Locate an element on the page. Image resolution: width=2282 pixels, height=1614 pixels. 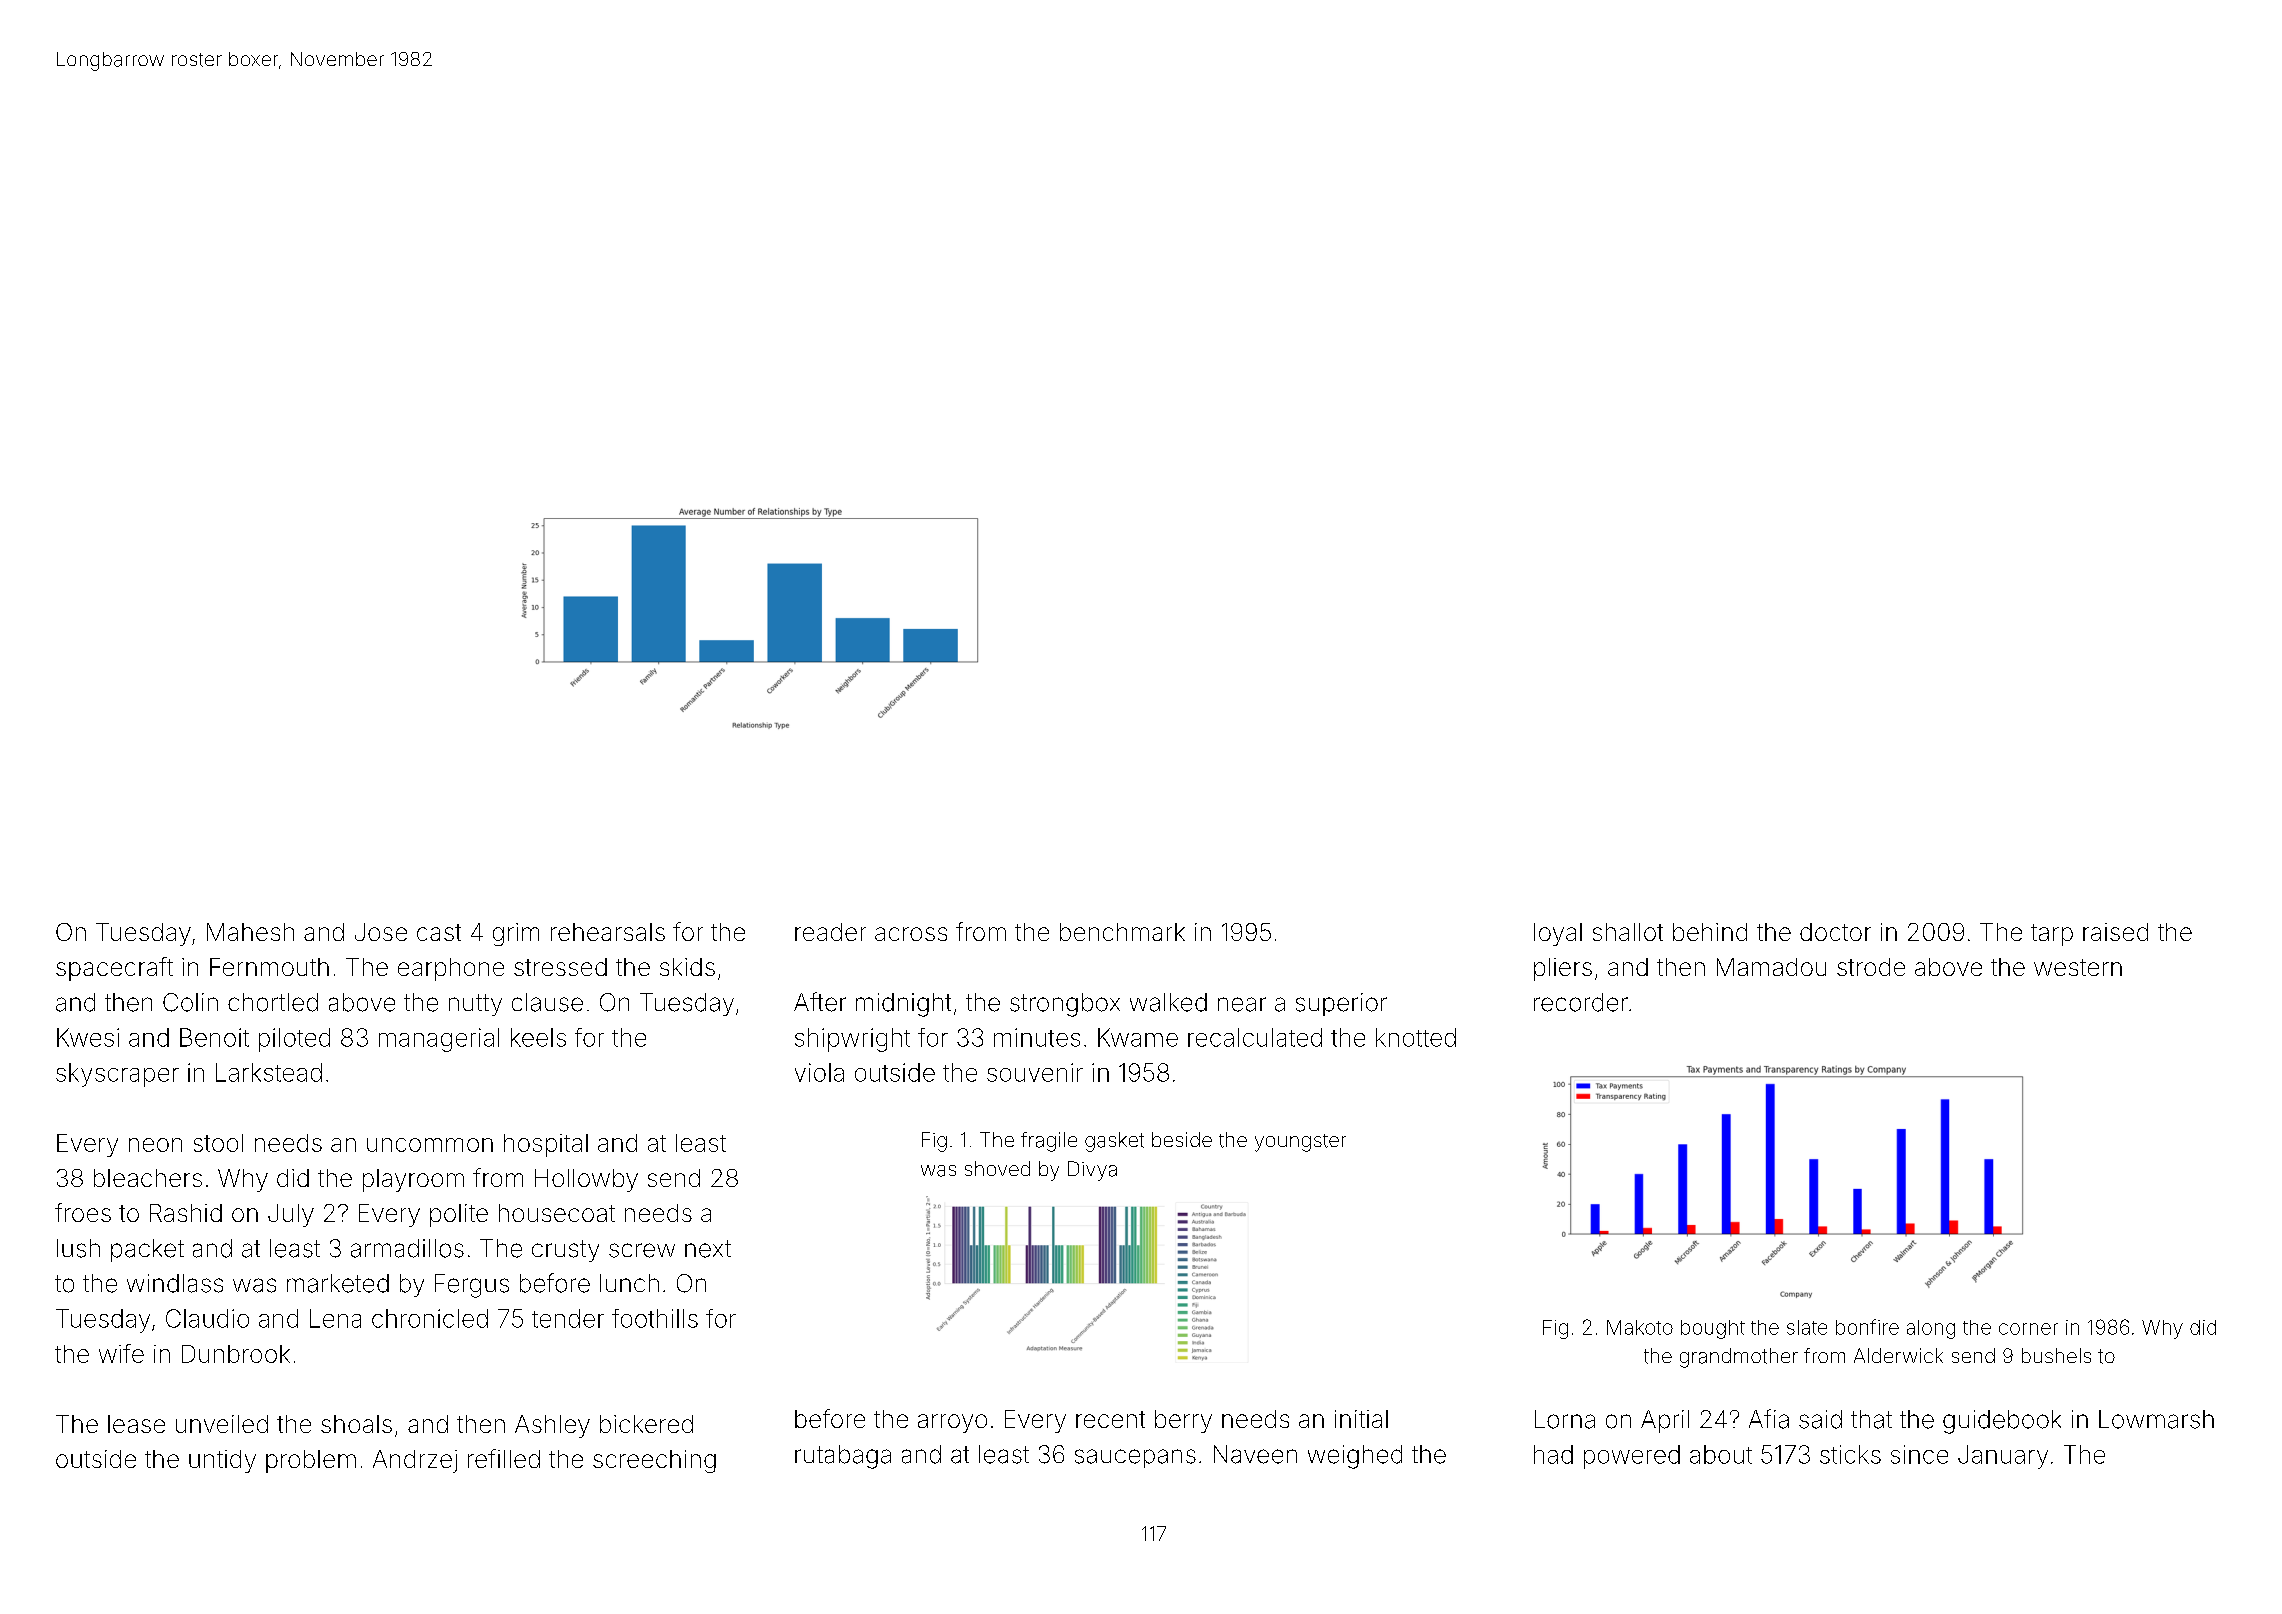
weighed is located at coordinates (1355, 1457).
